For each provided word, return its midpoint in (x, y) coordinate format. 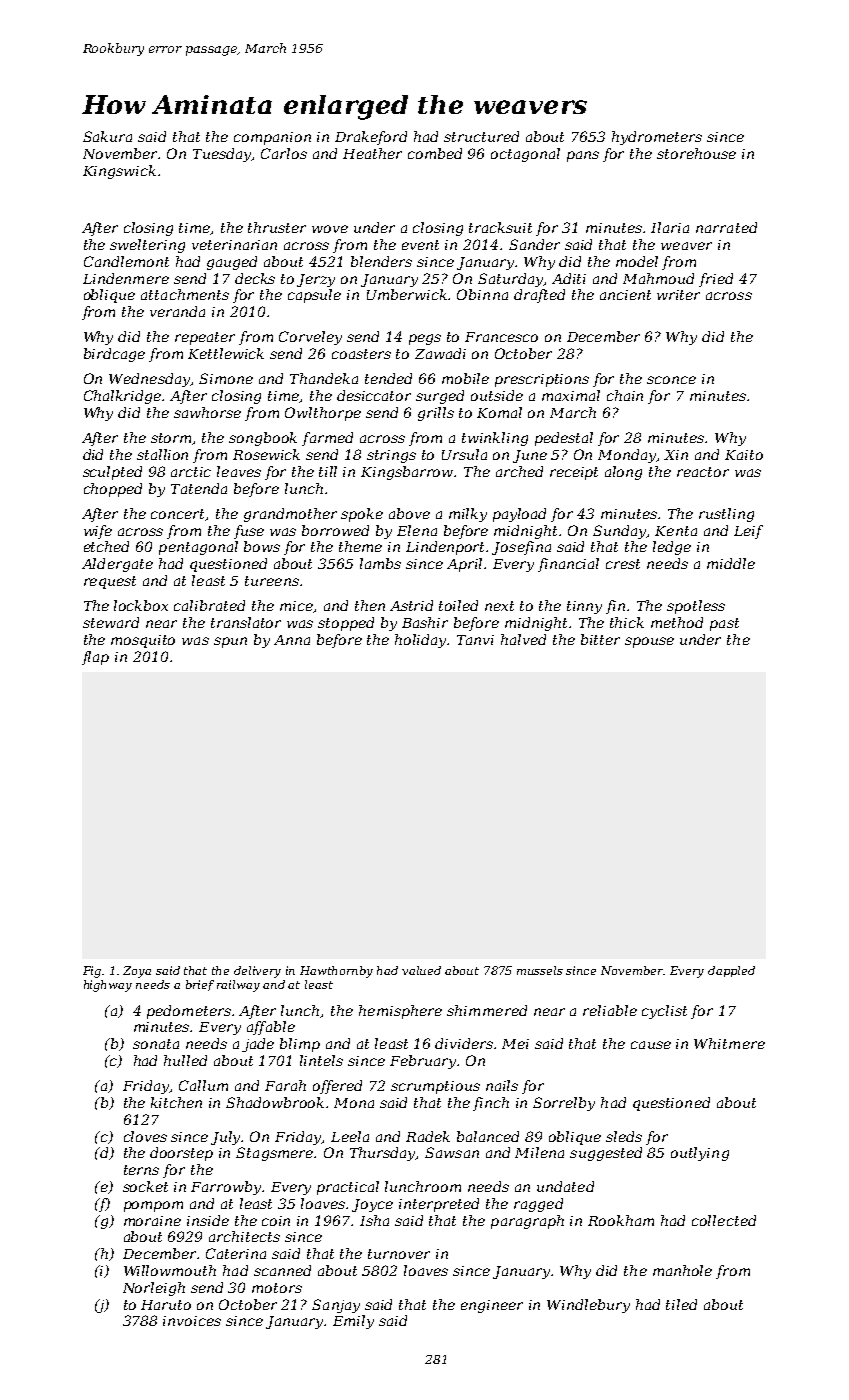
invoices (192, 1321)
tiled (681, 1304)
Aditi (569, 278)
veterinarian (234, 245)
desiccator (374, 395)
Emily (353, 1322)
